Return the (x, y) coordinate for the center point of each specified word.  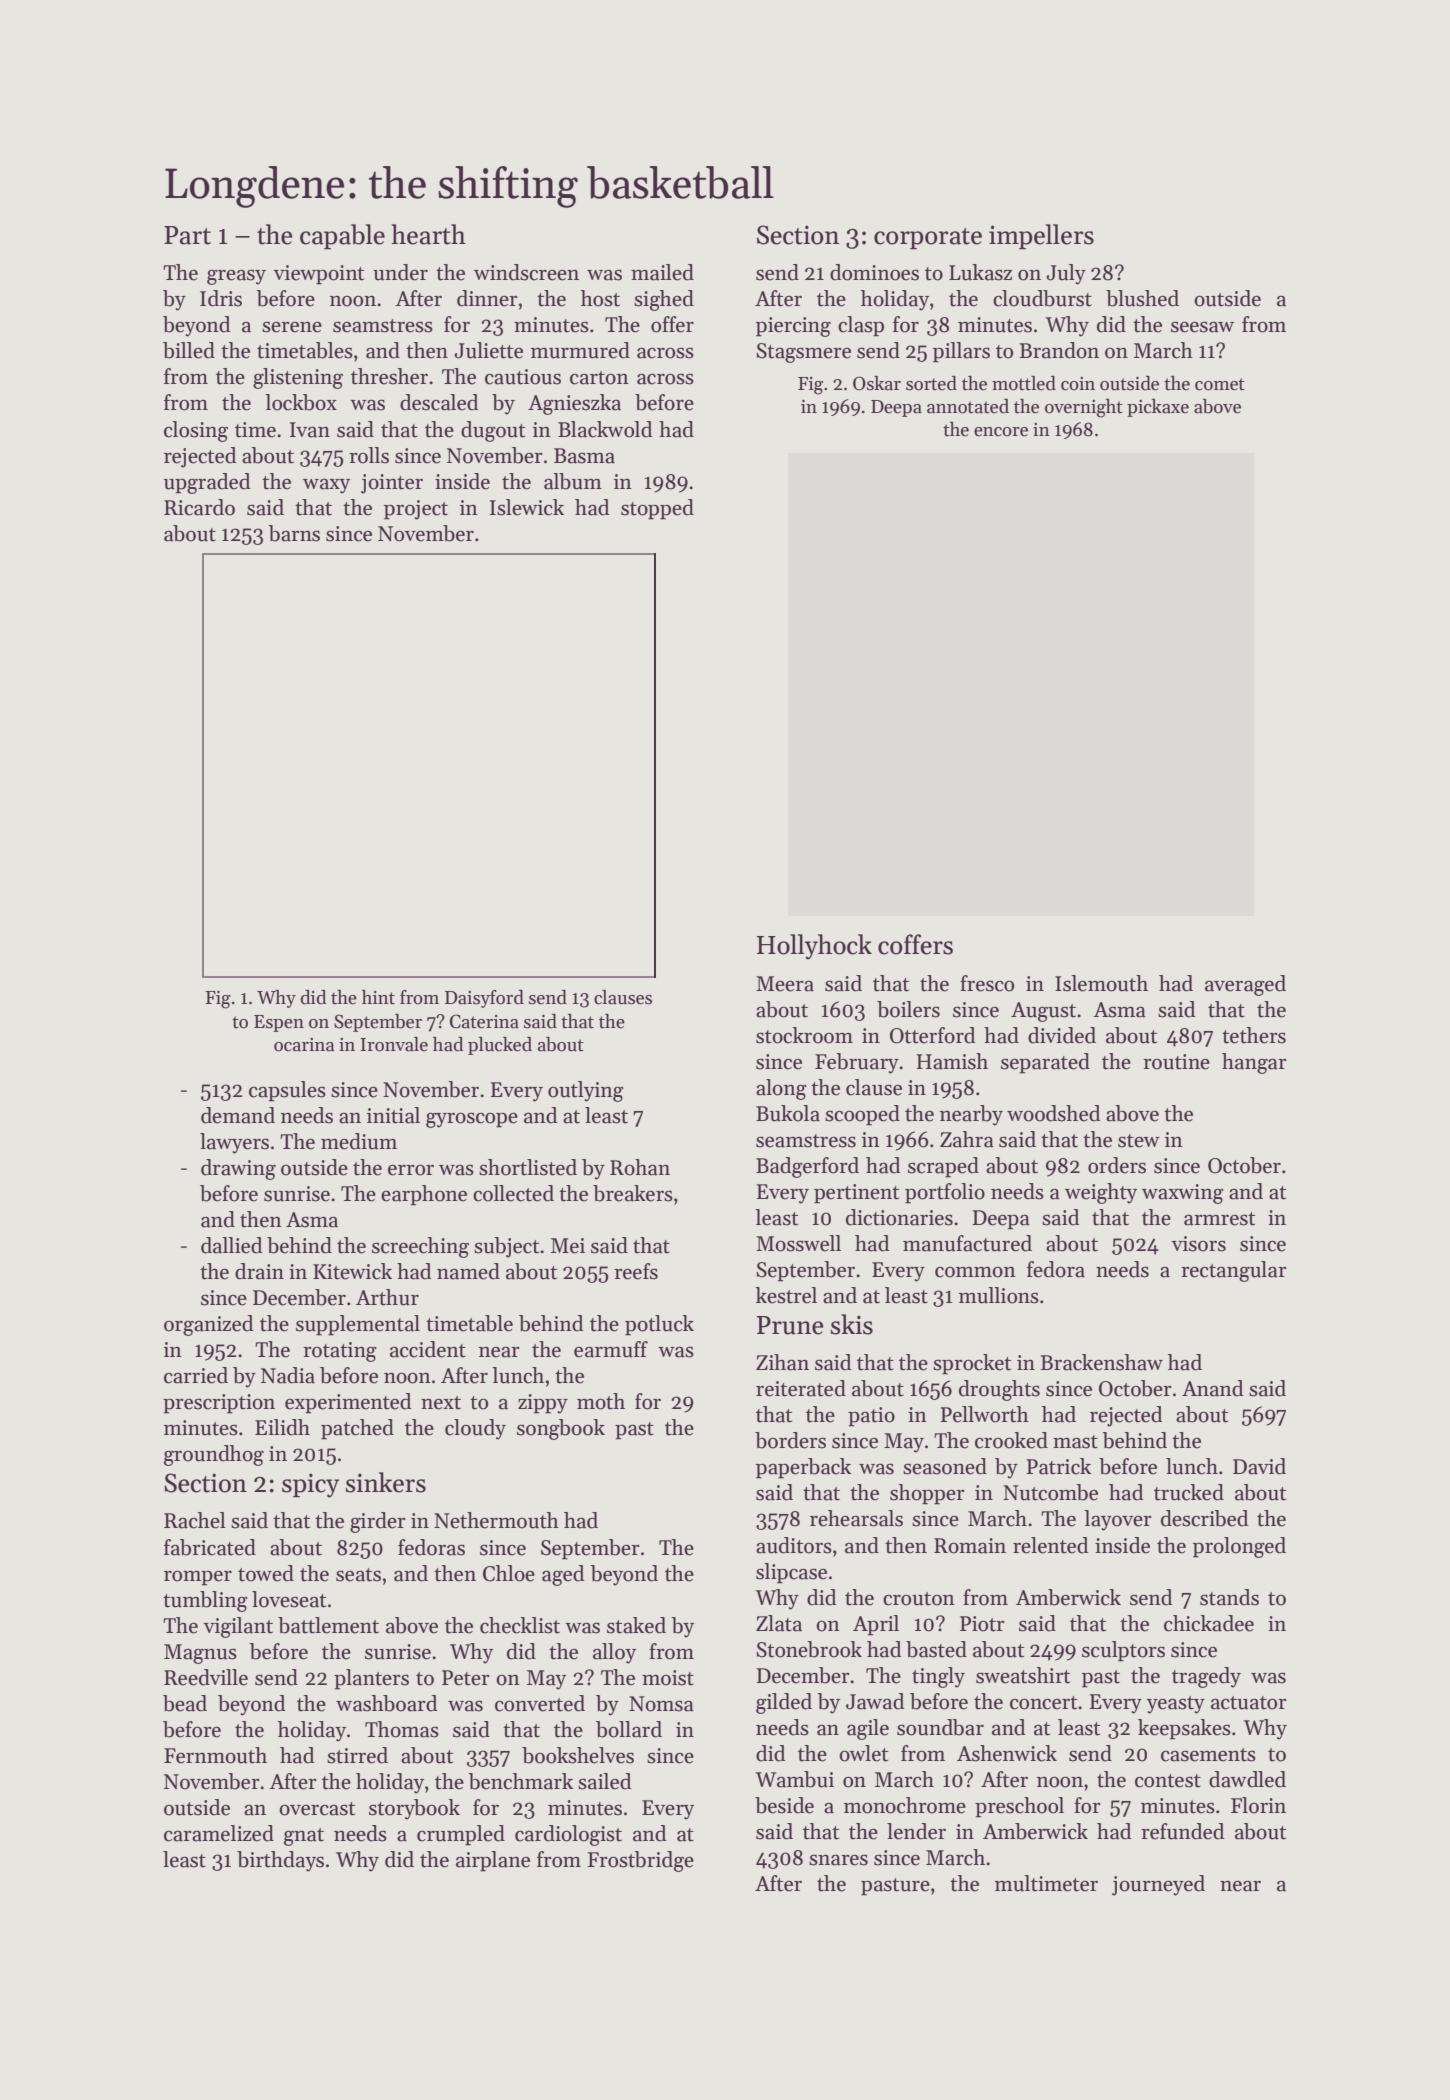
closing (196, 431)
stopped (657, 509)
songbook (561, 1429)
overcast (317, 1809)
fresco (987, 983)
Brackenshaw (1101, 1362)
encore (1001, 432)
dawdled (1247, 1779)
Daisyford (484, 999)
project (416, 510)
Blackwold (605, 429)
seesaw (1202, 327)
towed (266, 1573)
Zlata (779, 1623)
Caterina (484, 1021)
